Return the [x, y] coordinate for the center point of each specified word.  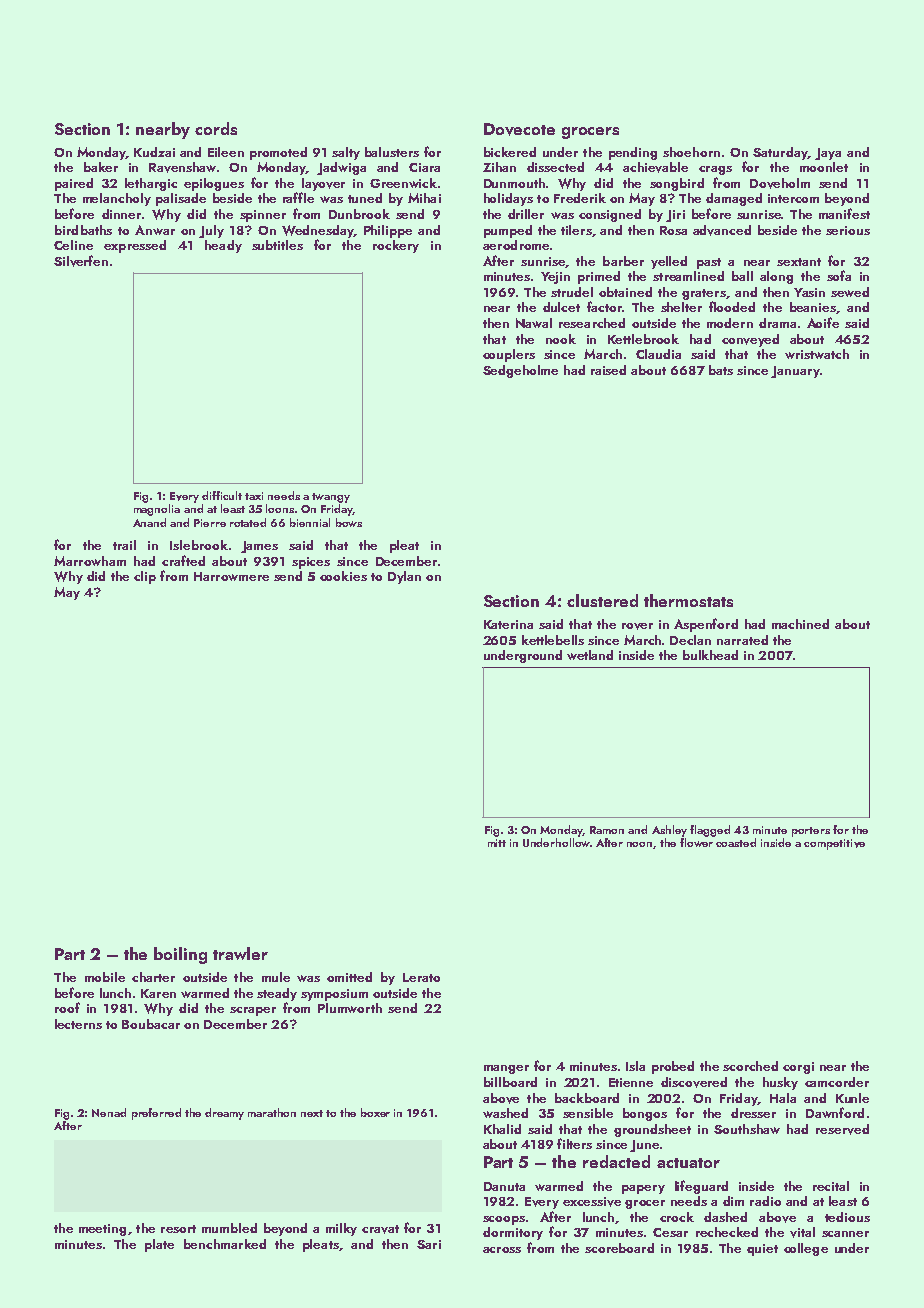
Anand [149, 522]
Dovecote [519, 129]
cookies [343, 576]
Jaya [828, 154]
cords [216, 128]
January [795, 372]
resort [178, 1229]
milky [341, 1229]
